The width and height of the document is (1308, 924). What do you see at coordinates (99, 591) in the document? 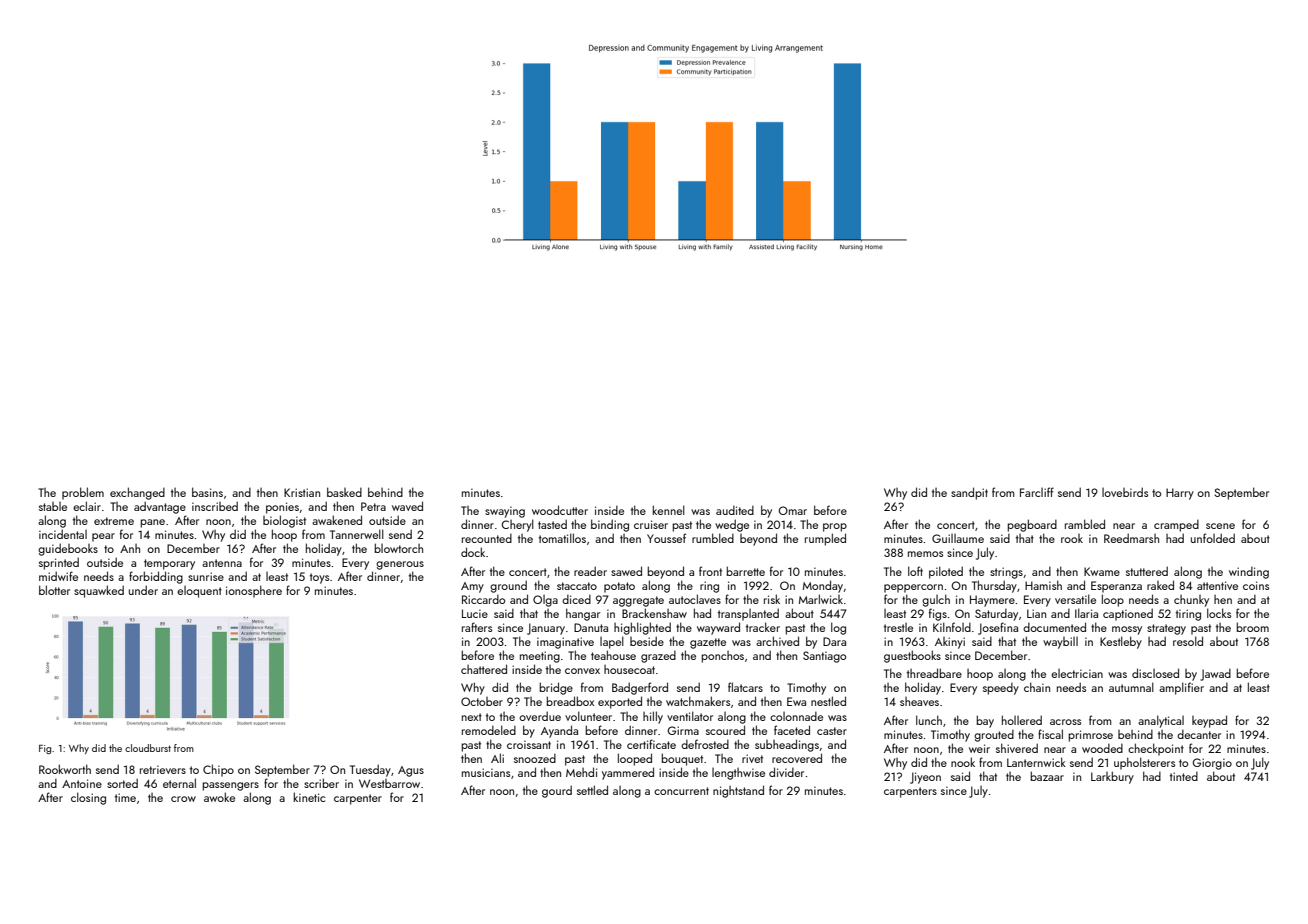
I see `squawked` at bounding box center [99, 591].
